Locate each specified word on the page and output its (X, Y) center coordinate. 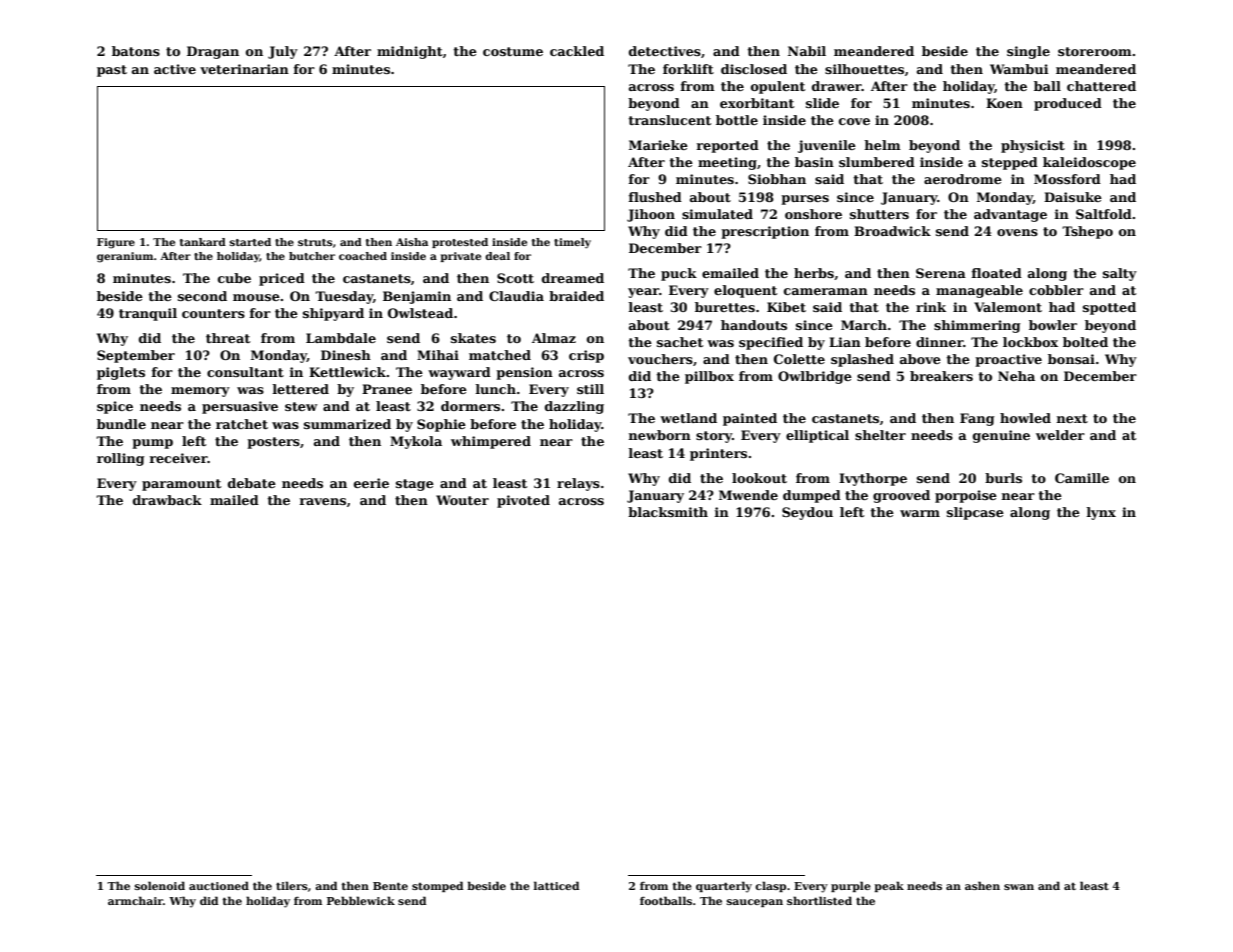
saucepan (755, 903)
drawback (167, 500)
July (283, 52)
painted (750, 419)
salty (1120, 274)
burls (1003, 478)
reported (728, 146)
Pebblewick (361, 900)
